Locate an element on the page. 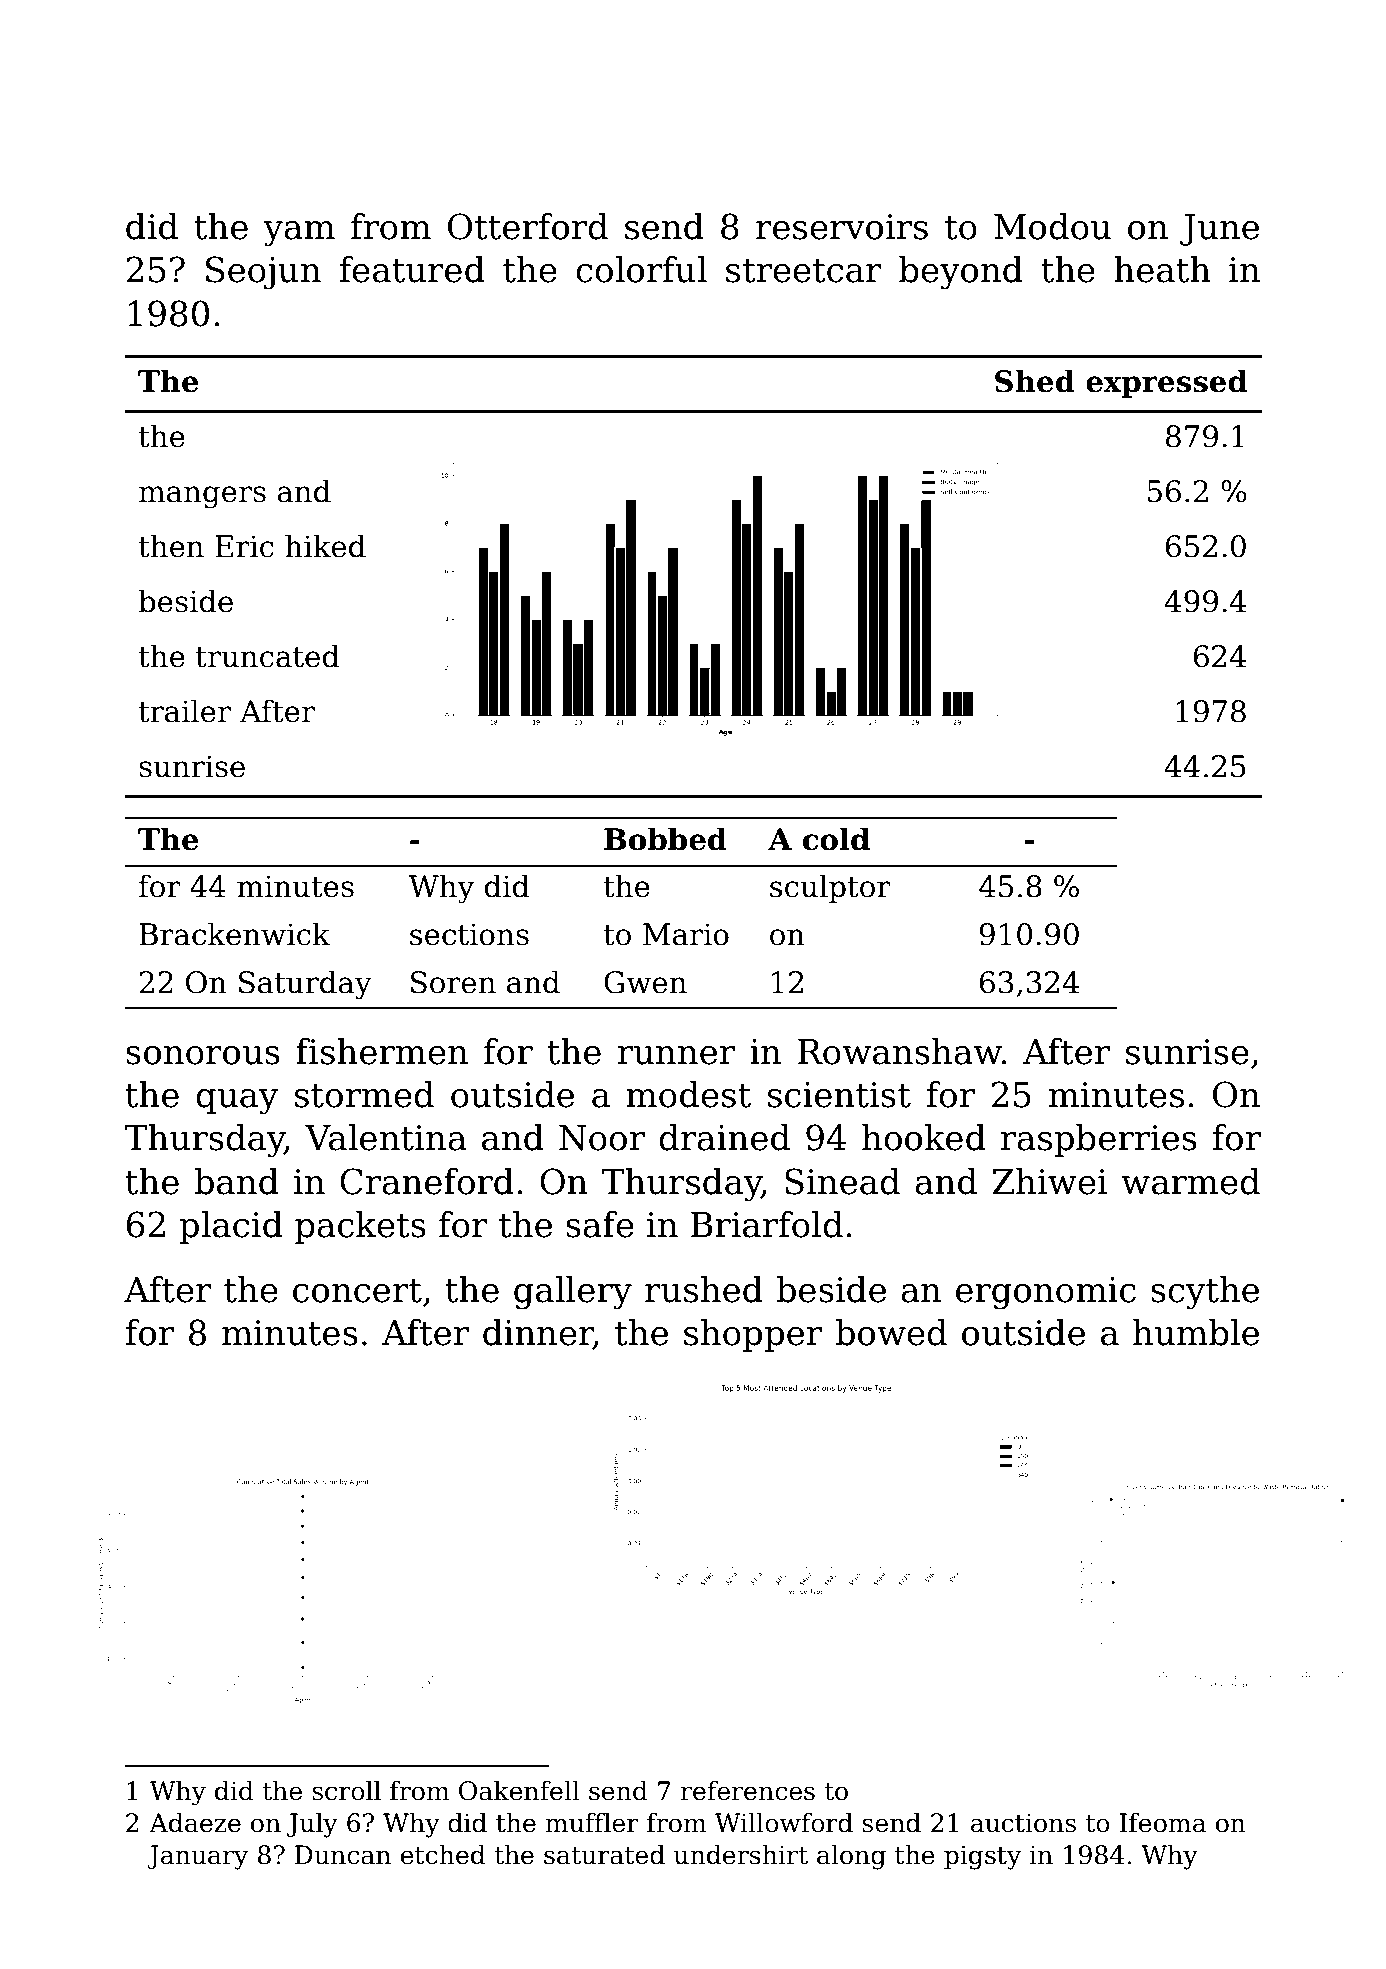 This document has width=1386, height=1969. Otterford is located at coordinates (528, 226).
